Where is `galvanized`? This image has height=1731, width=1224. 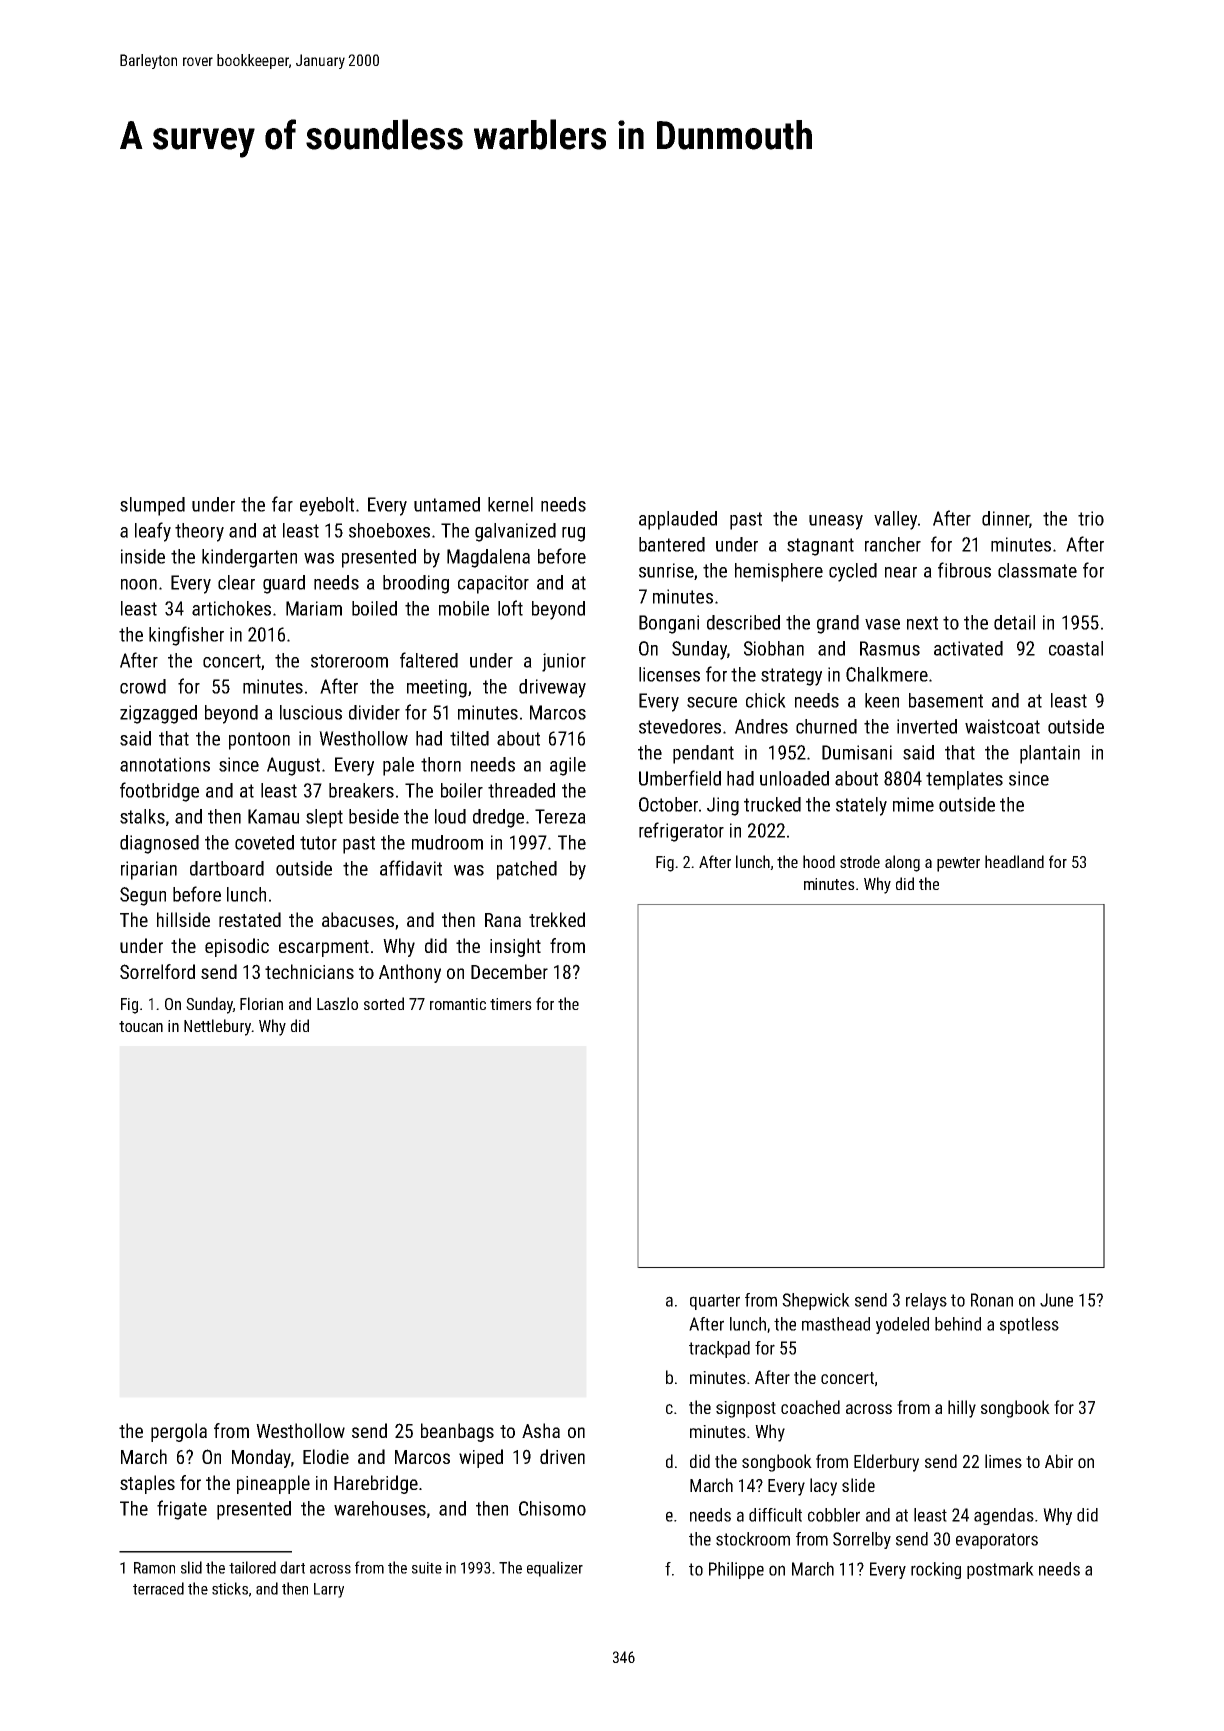 galvanized is located at coordinates (515, 532).
